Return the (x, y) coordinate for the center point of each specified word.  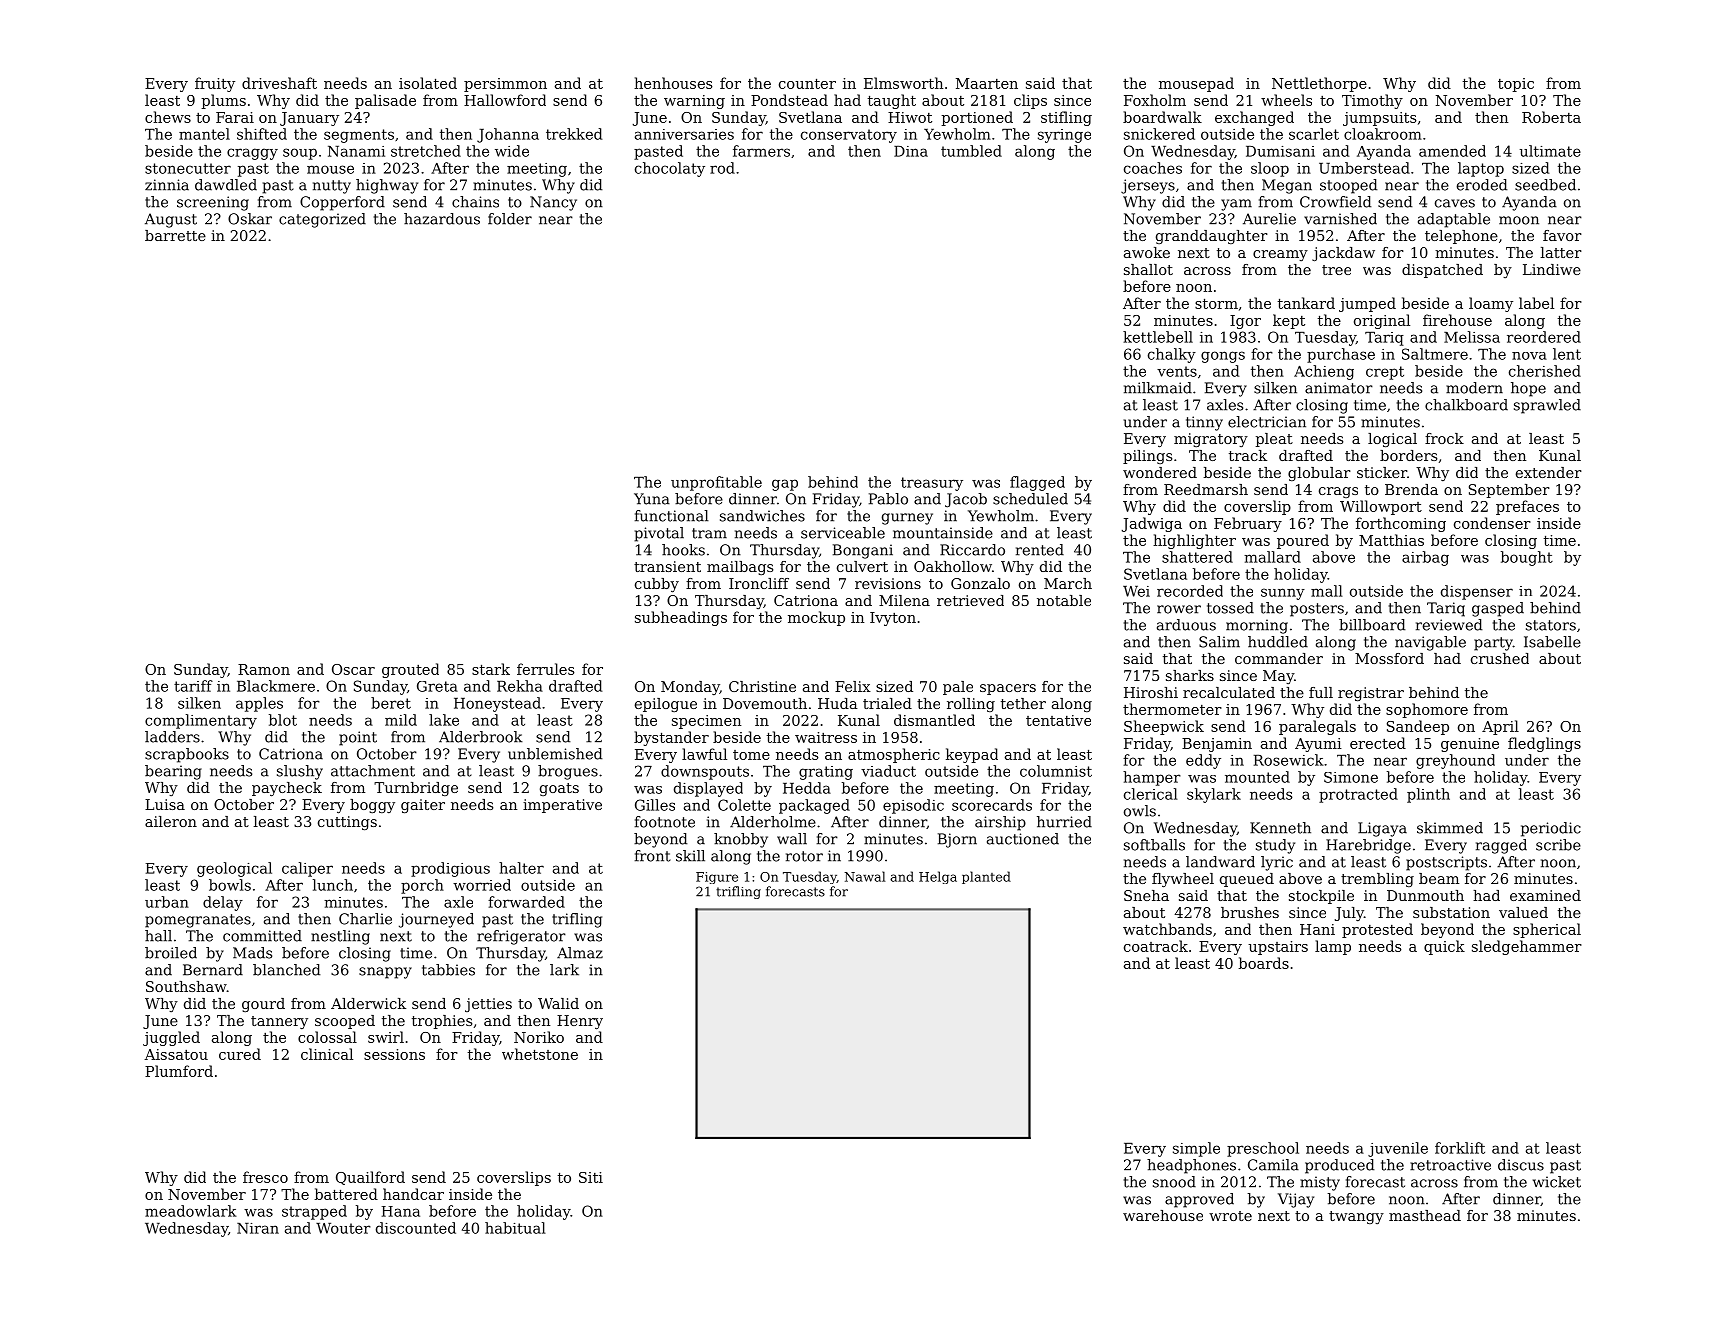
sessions (394, 1054)
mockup (816, 618)
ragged (1501, 846)
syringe (1064, 136)
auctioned (1023, 839)
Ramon (264, 669)
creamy (1280, 255)
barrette (175, 235)
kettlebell (1158, 337)
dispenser (1477, 592)
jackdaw (1343, 254)
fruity (215, 84)
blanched (286, 970)
